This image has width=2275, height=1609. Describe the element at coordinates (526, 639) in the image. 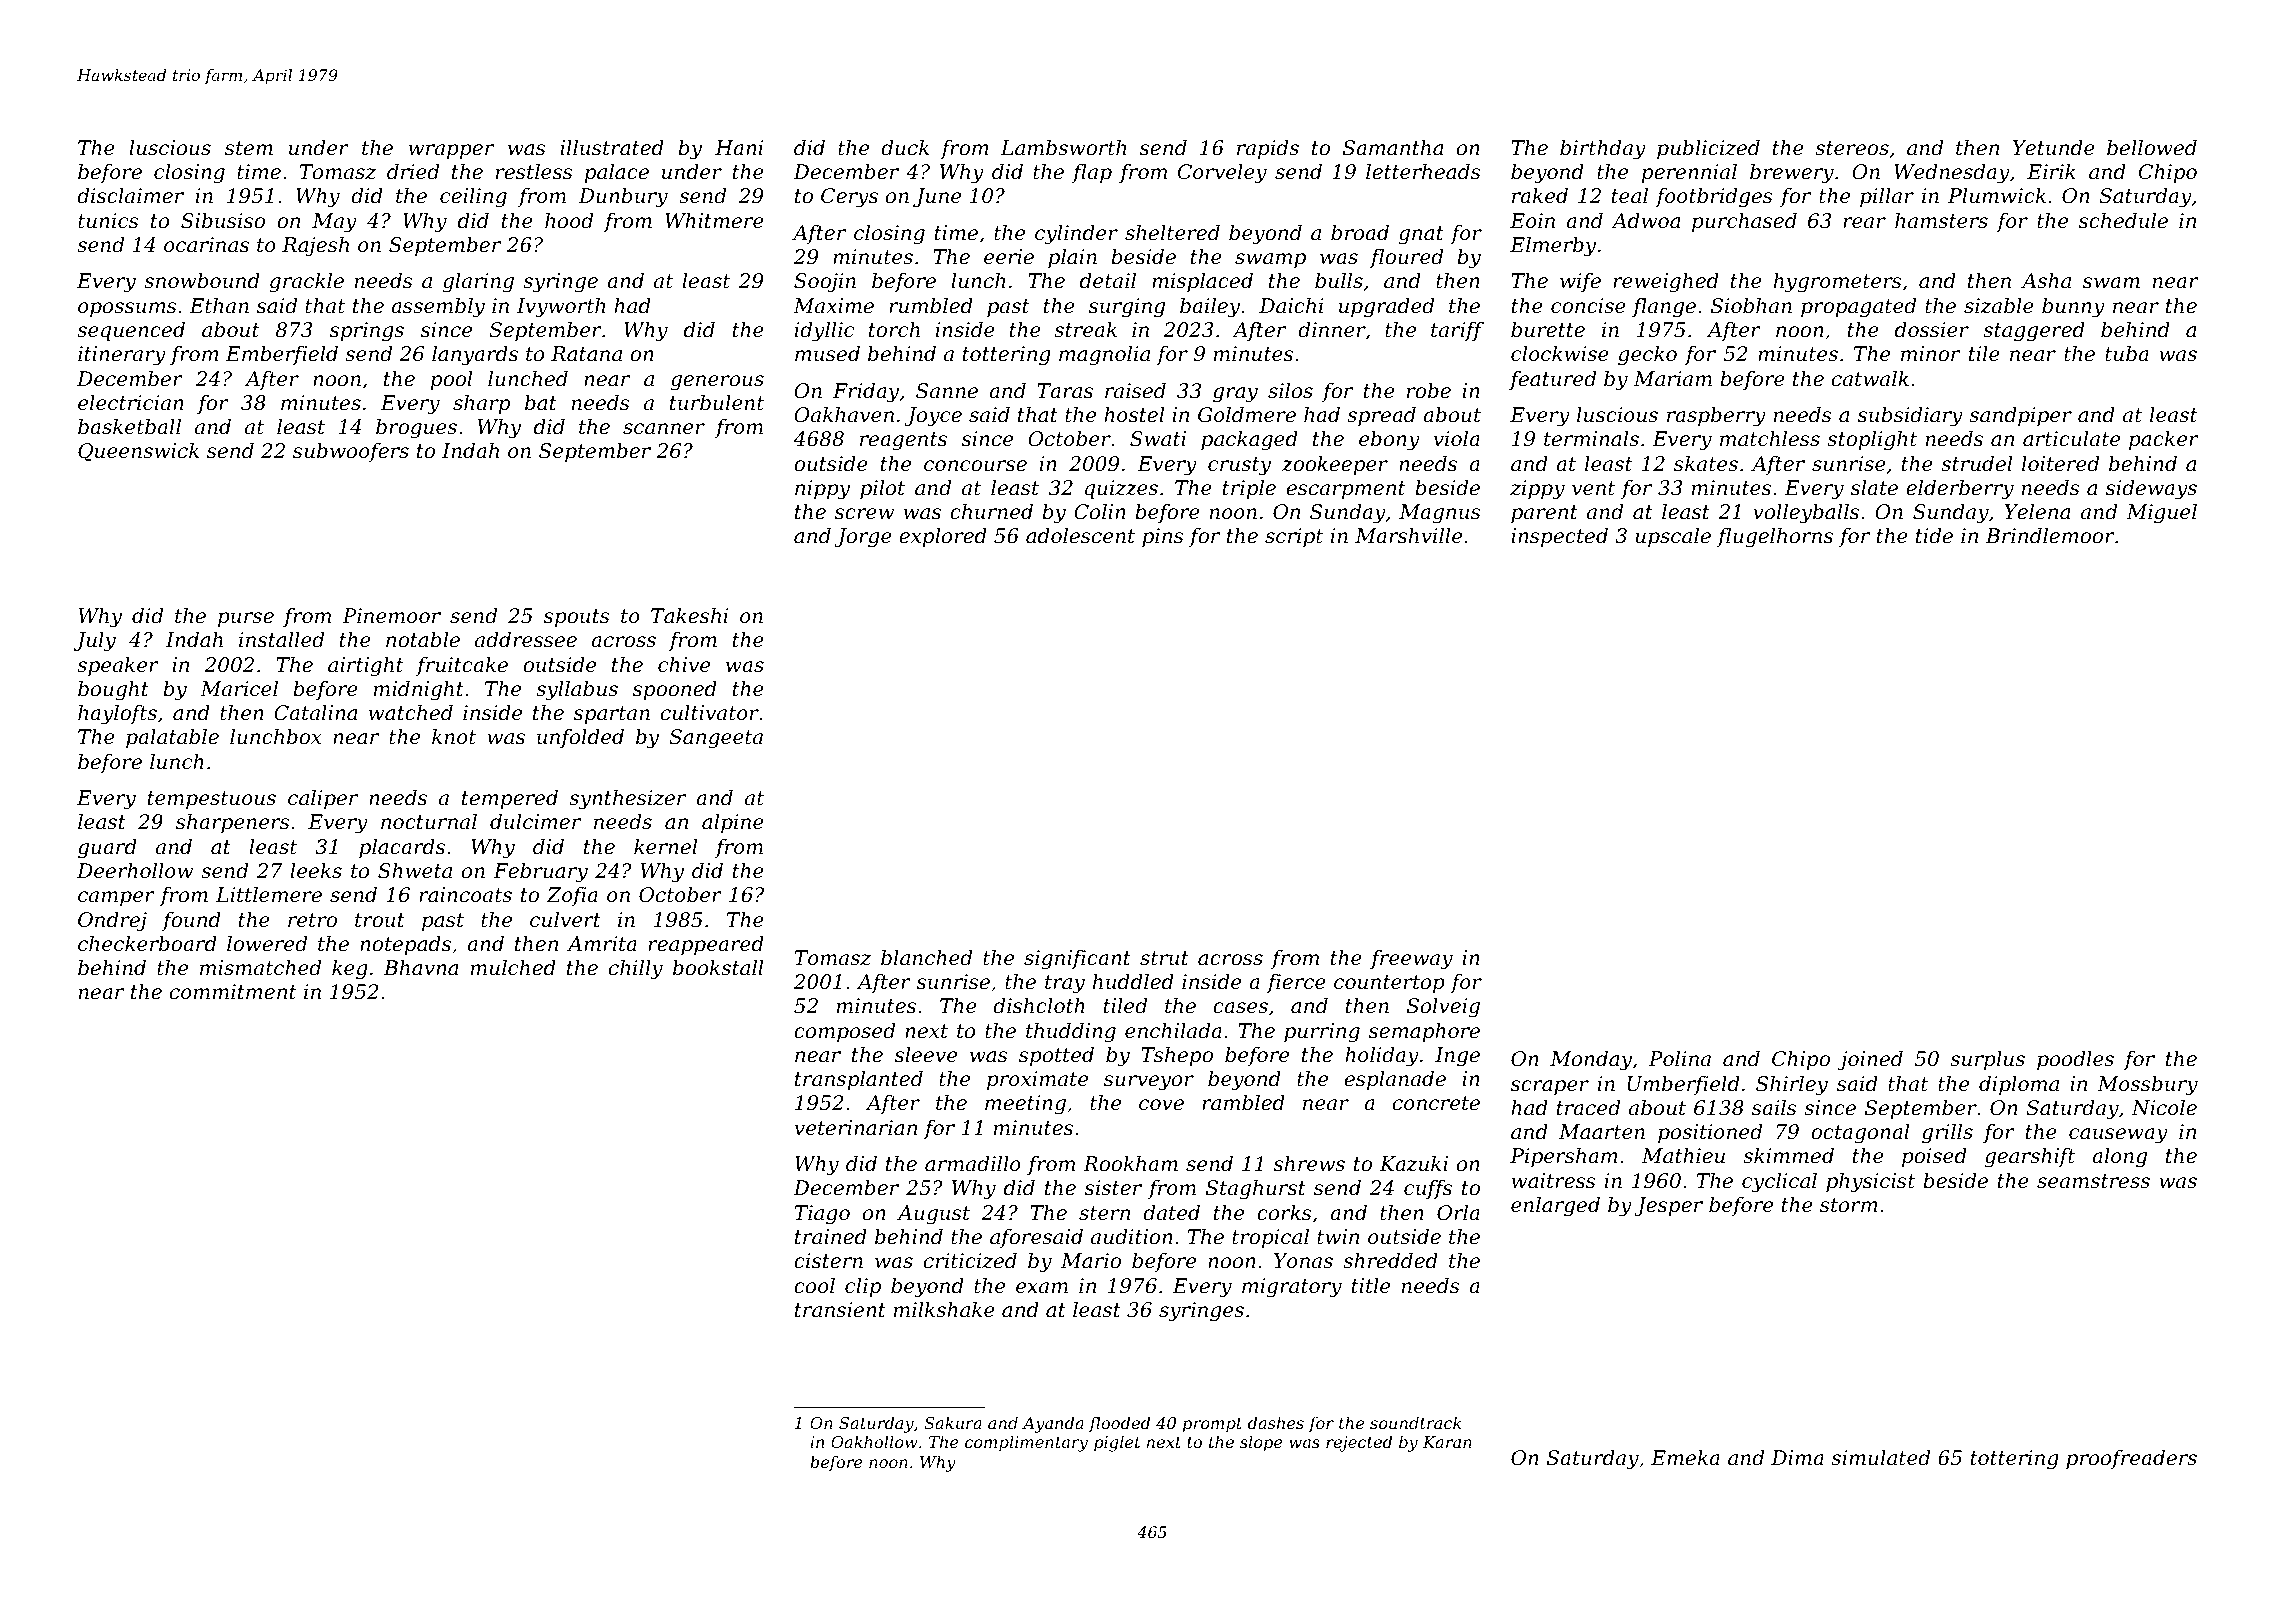

I see `addressee` at that location.
